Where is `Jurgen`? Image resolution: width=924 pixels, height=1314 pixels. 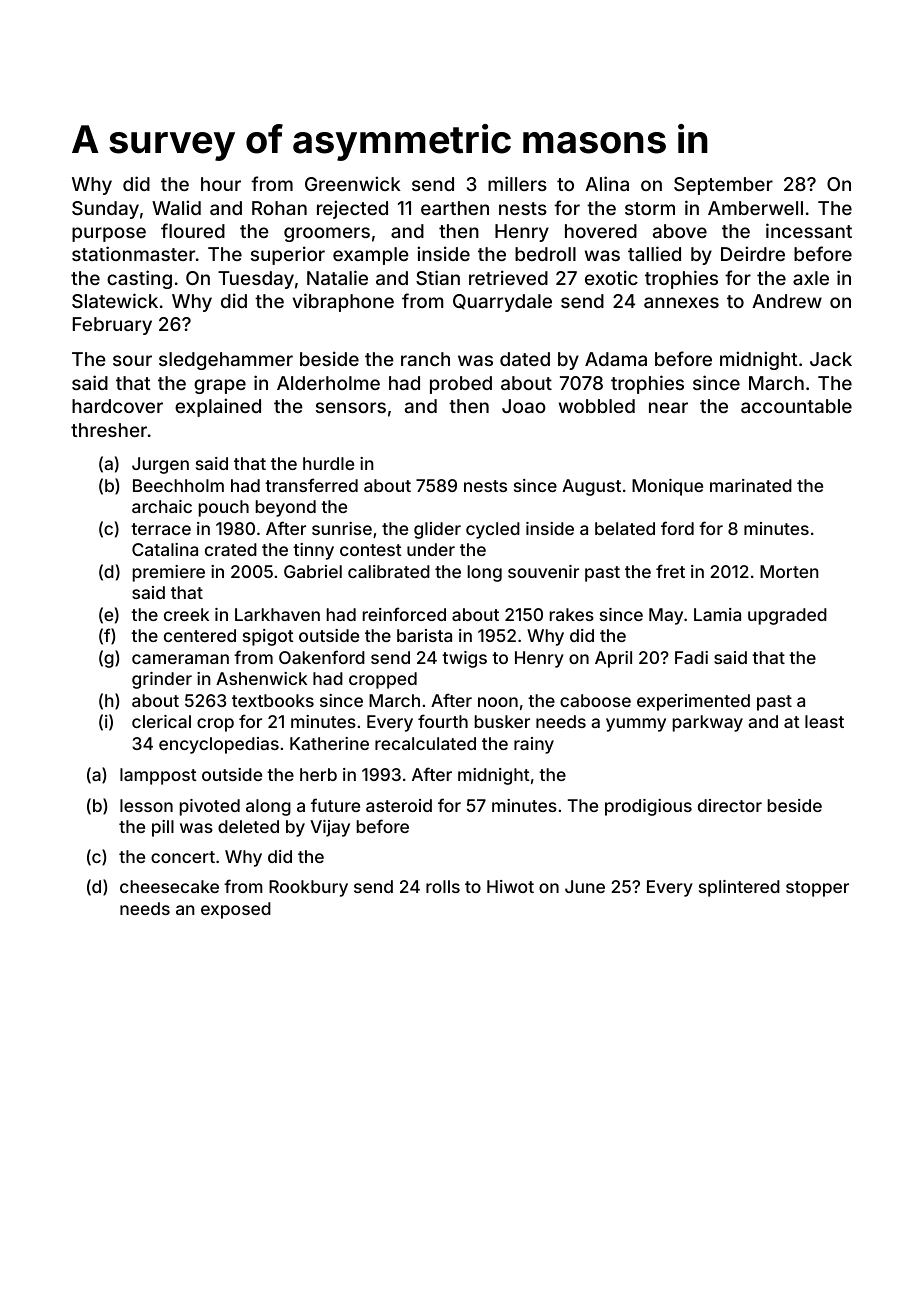 Jurgen is located at coordinates (160, 465).
